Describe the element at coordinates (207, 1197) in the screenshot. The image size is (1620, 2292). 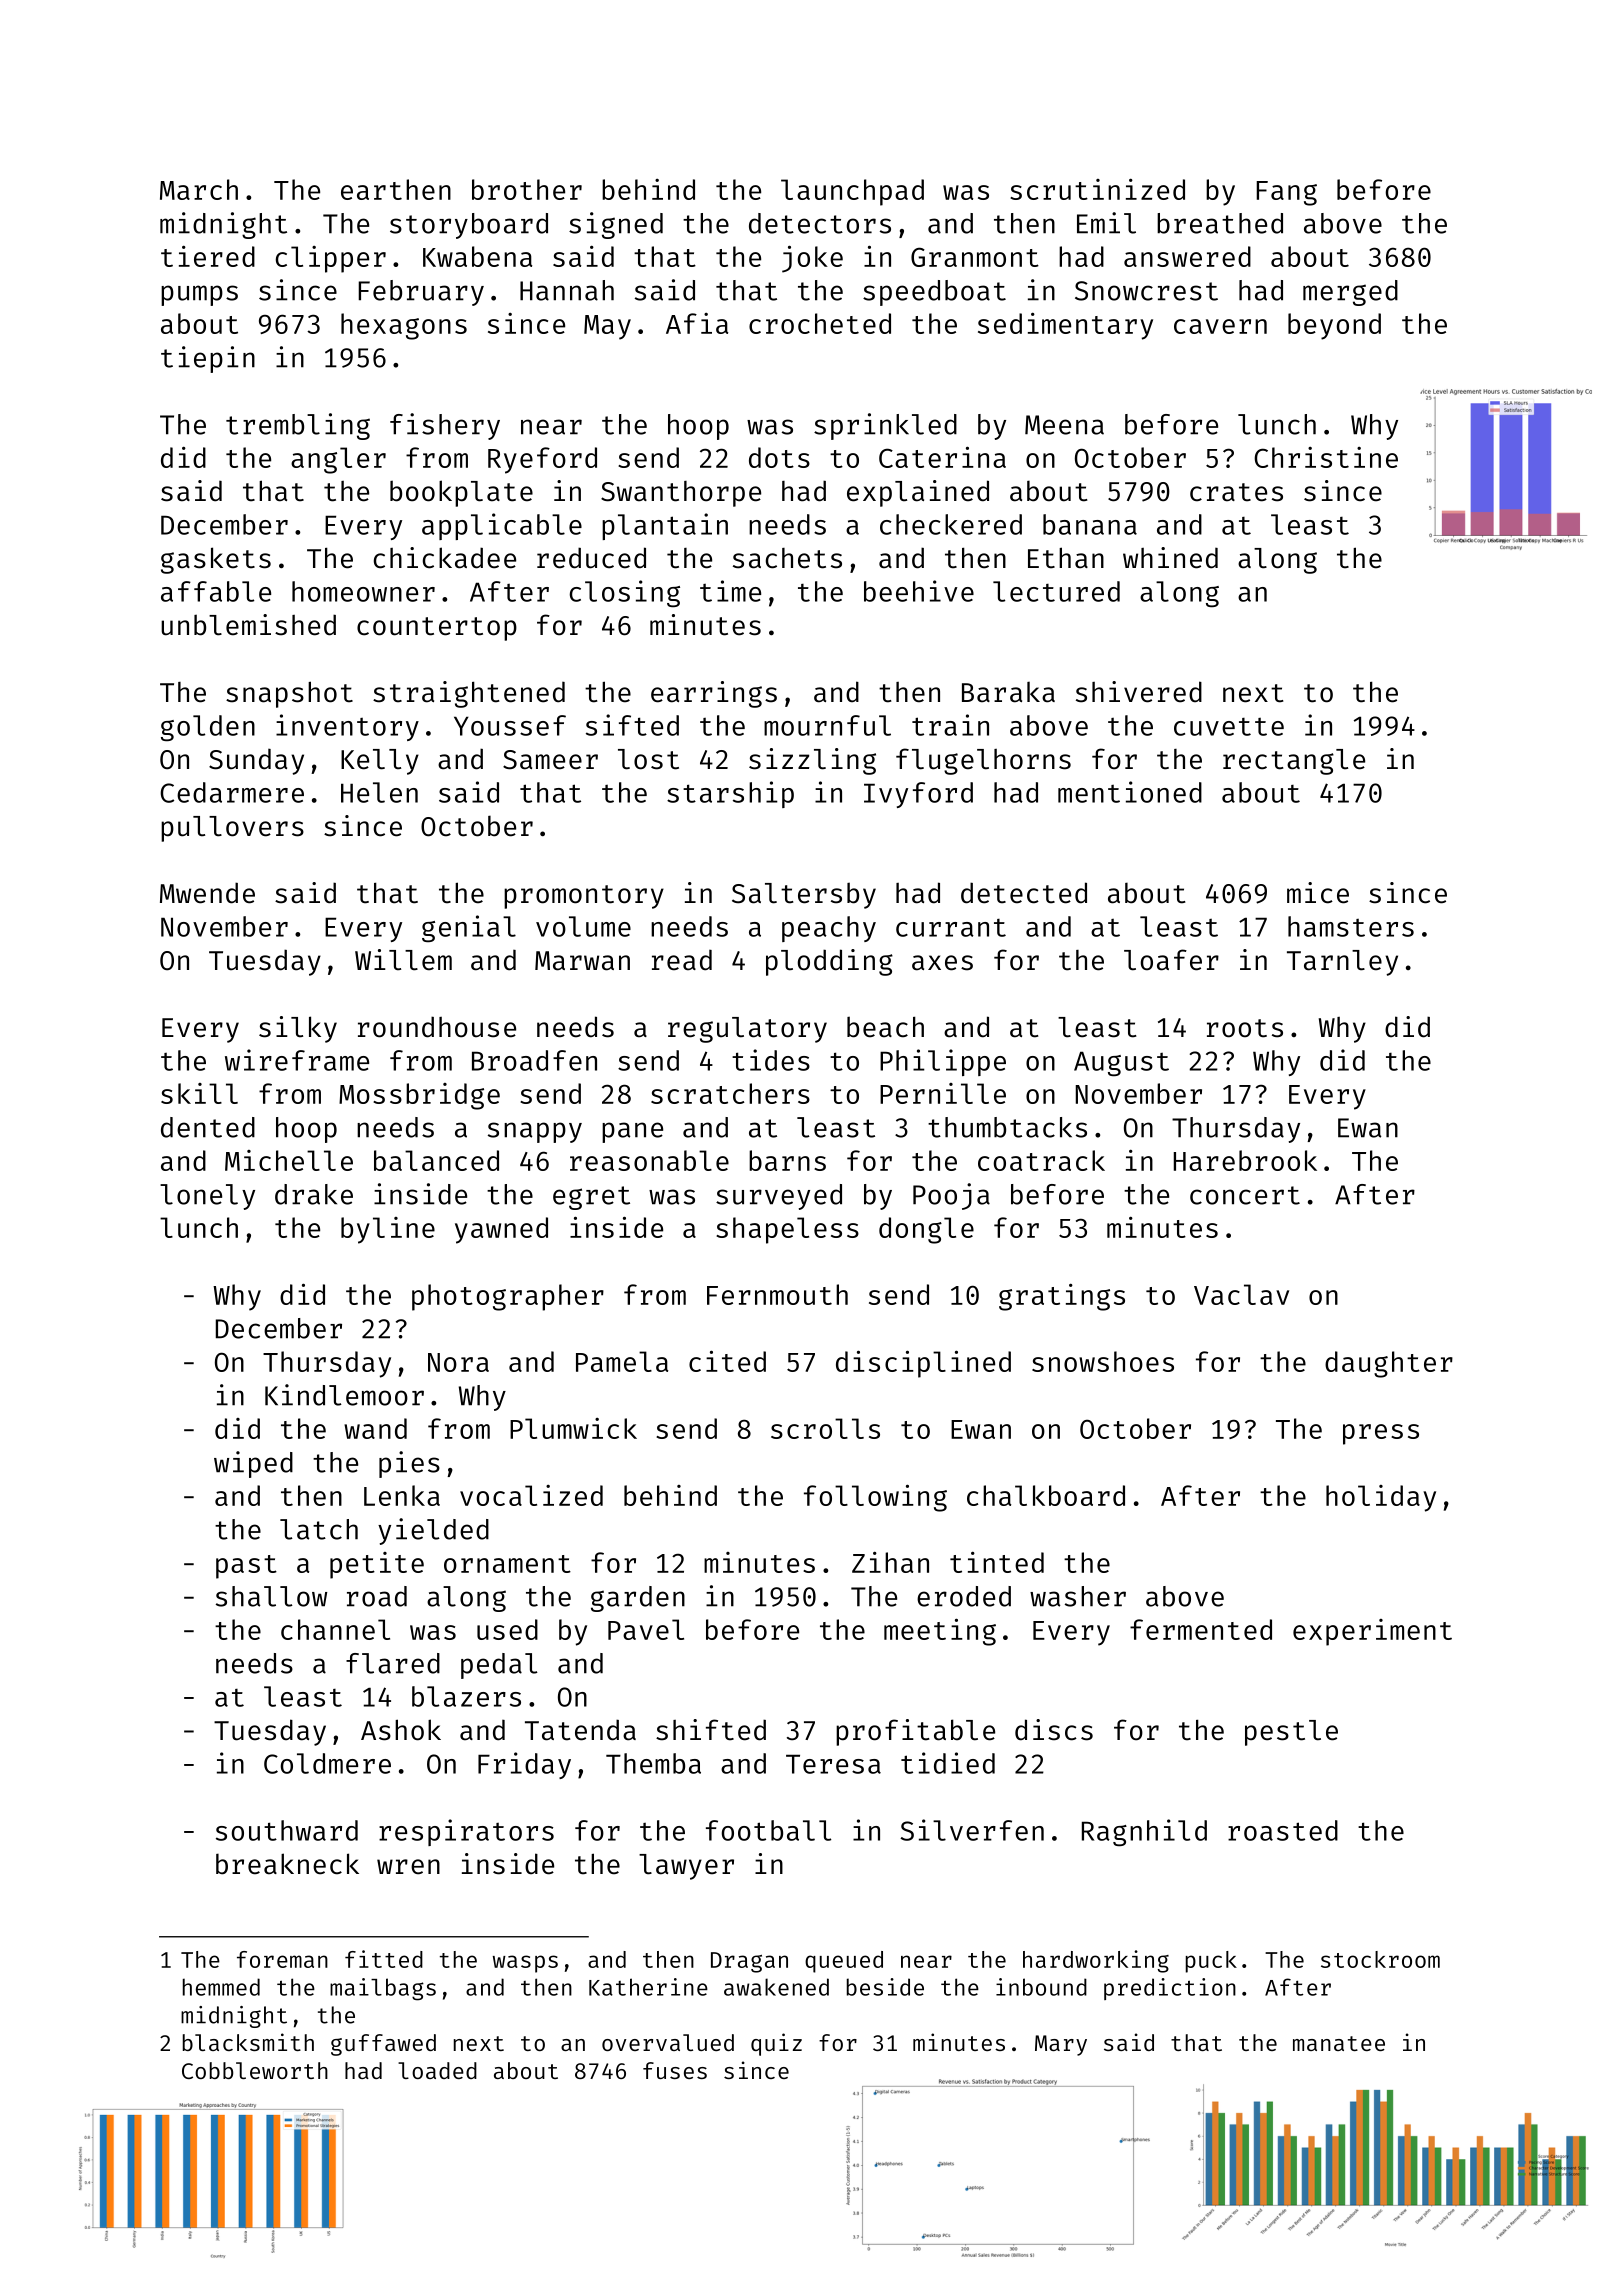
I see `lonely` at that location.
